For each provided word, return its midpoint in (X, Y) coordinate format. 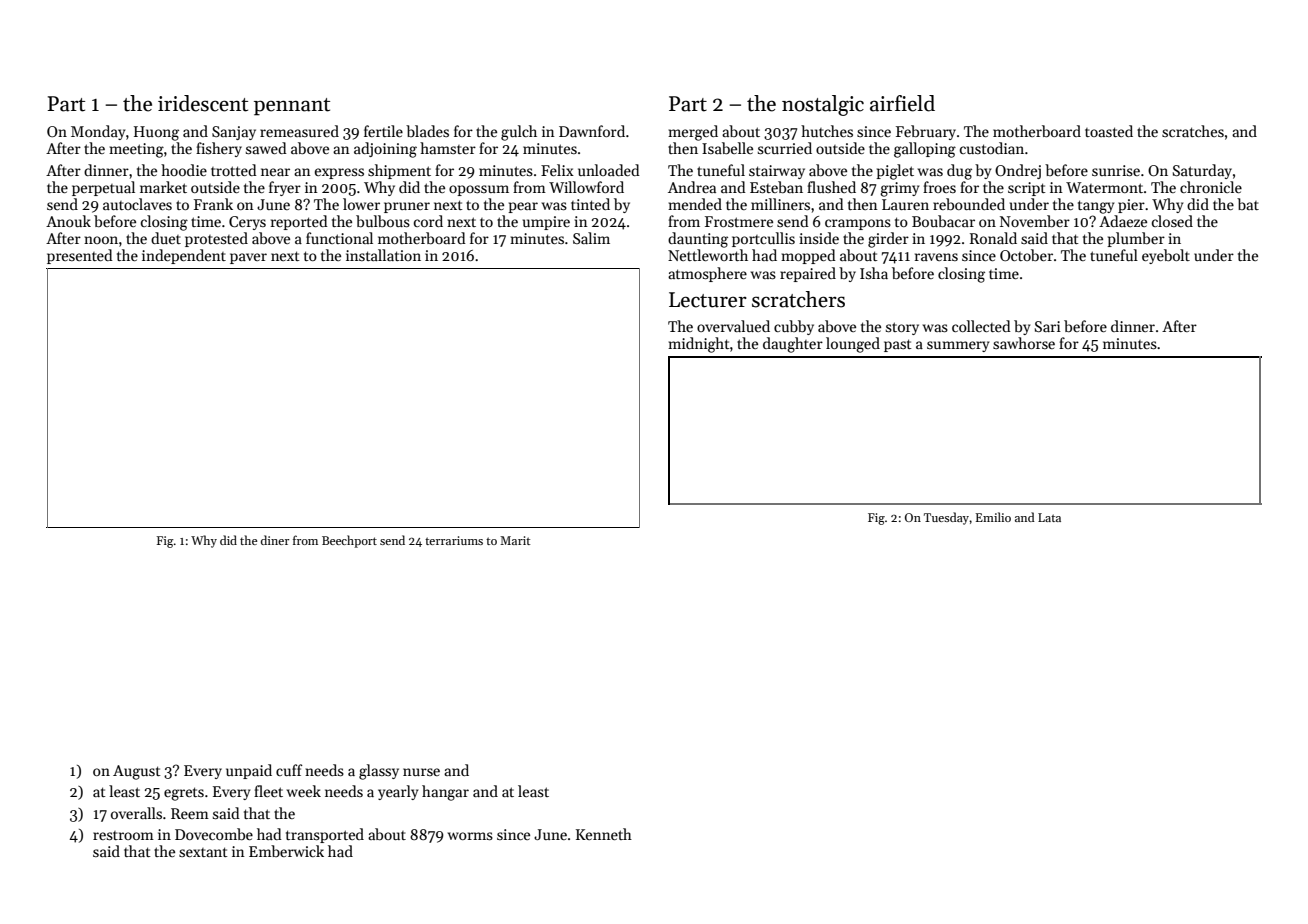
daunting (698, 240)
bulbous (383, 221)
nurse (421, 772)
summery (958, 346)
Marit (515, 540)
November (1035, 221)
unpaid (249, 771)
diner (275, 540)
